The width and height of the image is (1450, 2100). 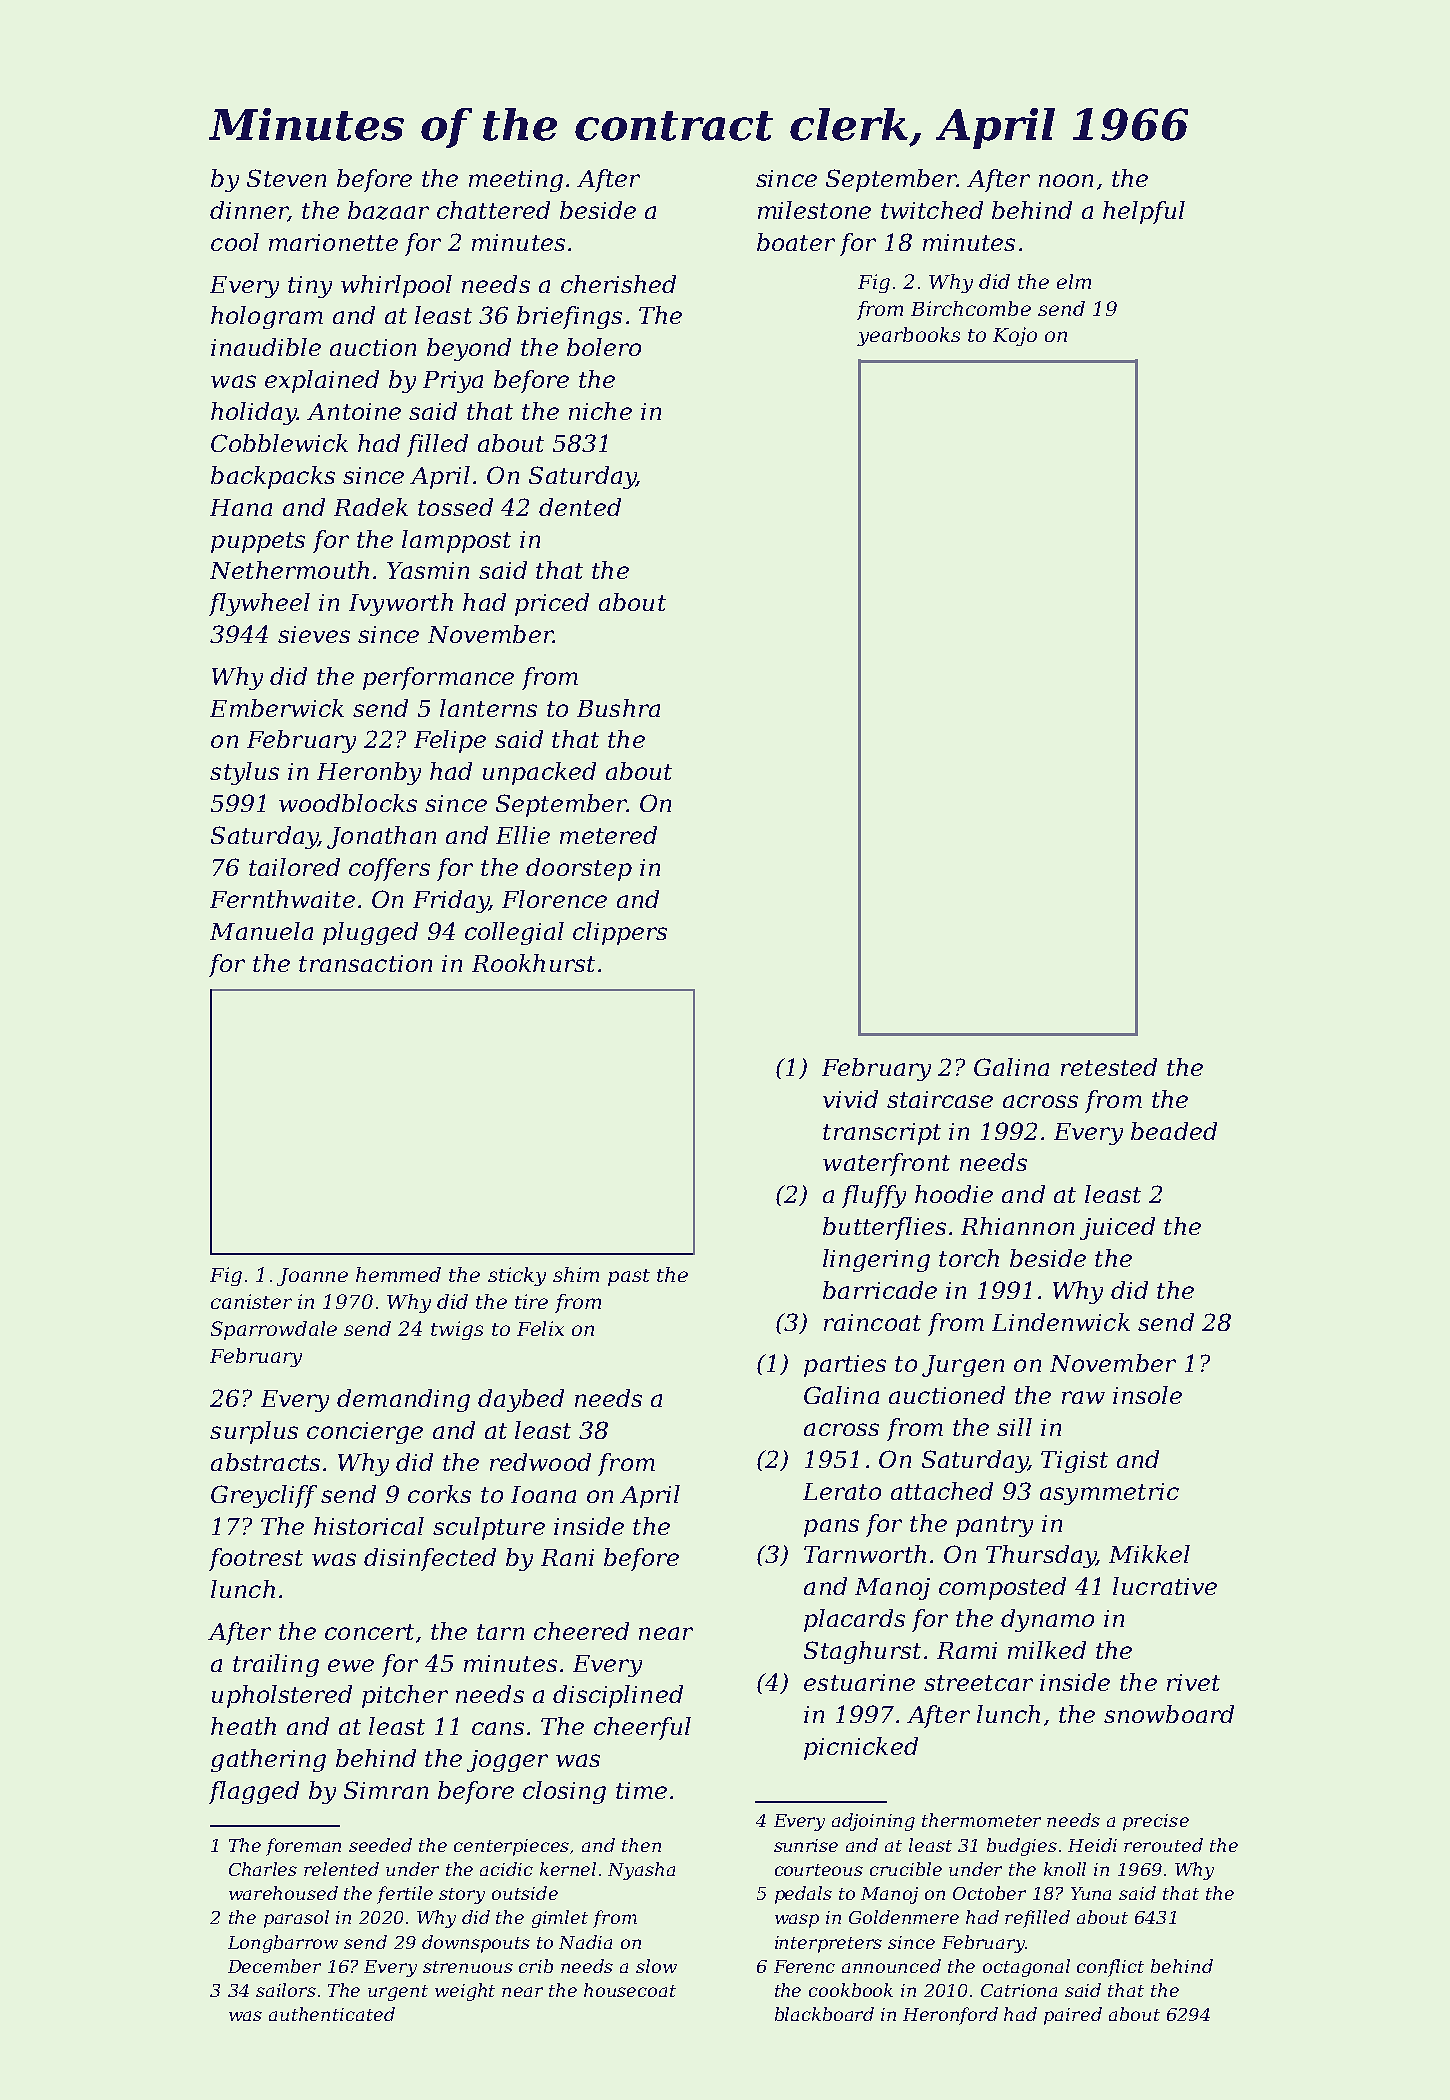 I want to click on lamppost, so click(x=456, y=541).
